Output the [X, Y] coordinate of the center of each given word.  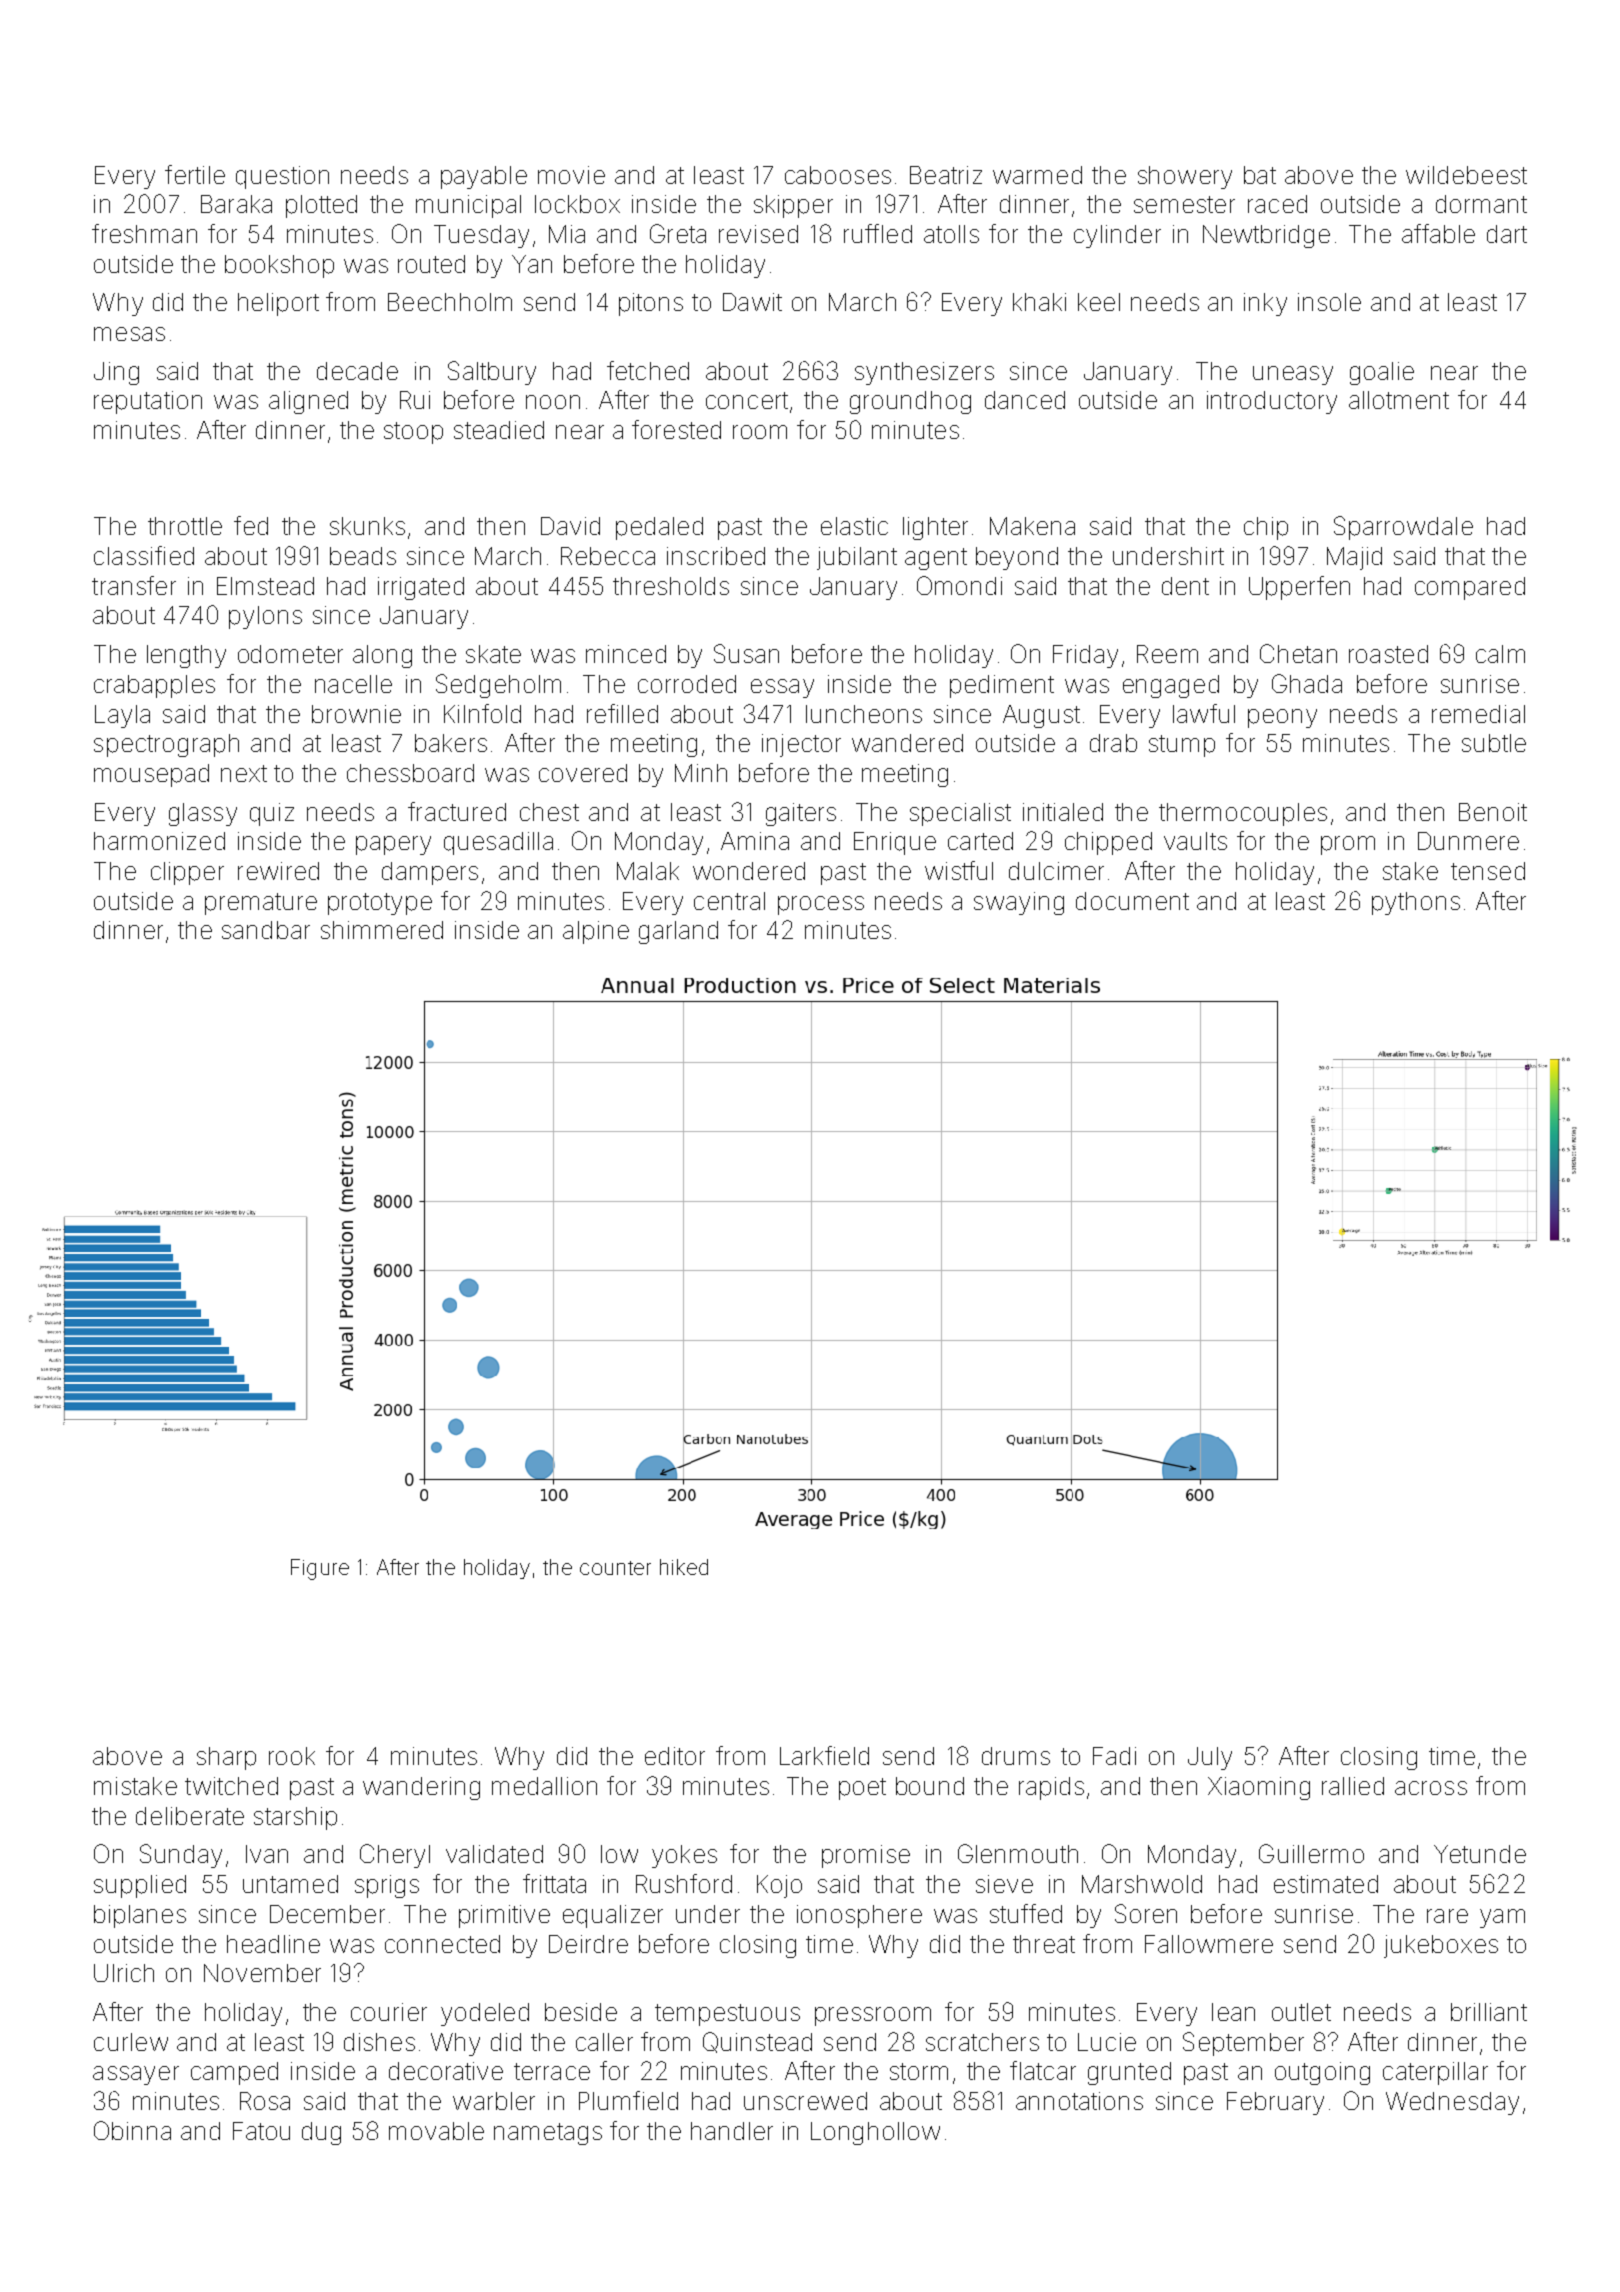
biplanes [140, 1916]
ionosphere [859, 1916]
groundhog [910, 402]
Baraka [236, 204]
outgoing [1322, 2073]
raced [1277, 204]
